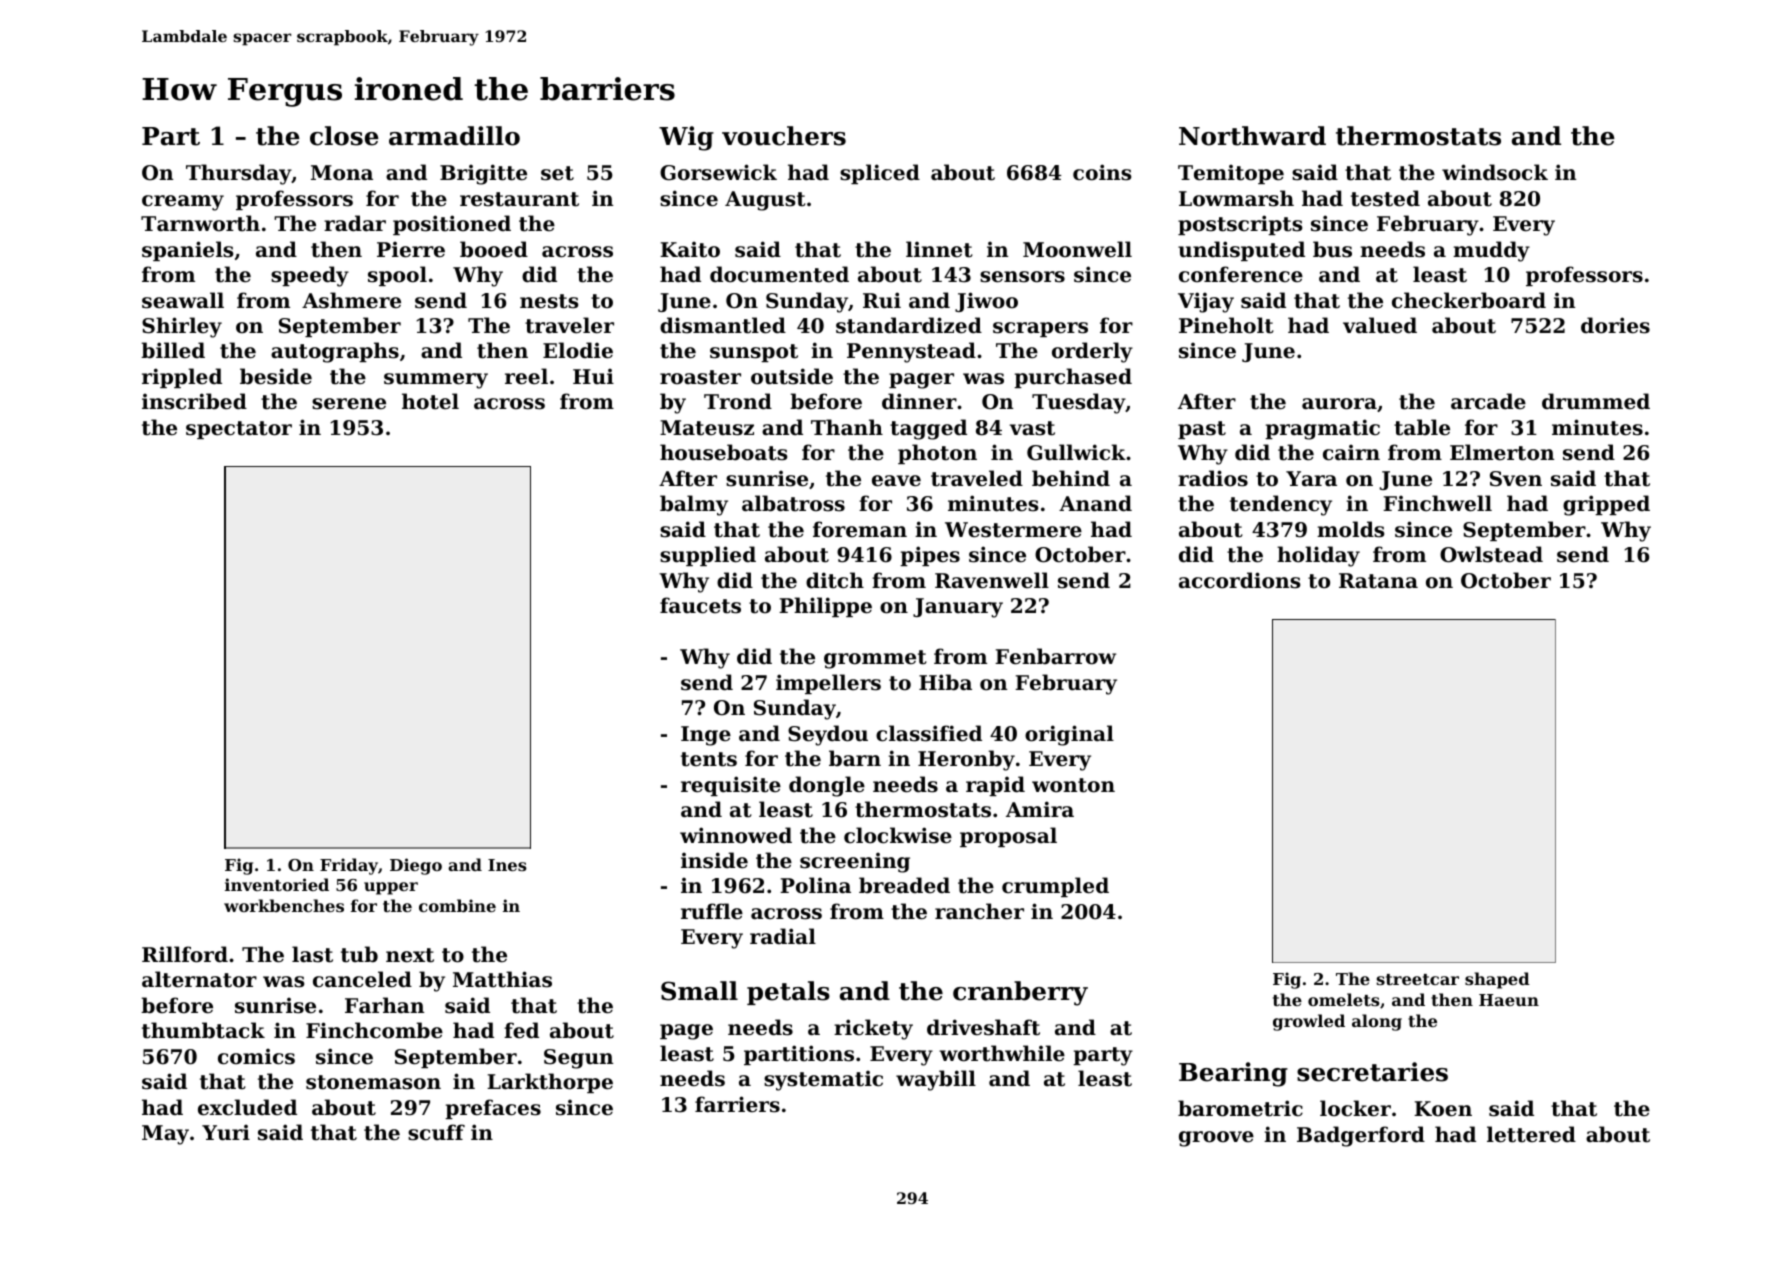  I want to click on Owlstead, so click(1491, 554).
